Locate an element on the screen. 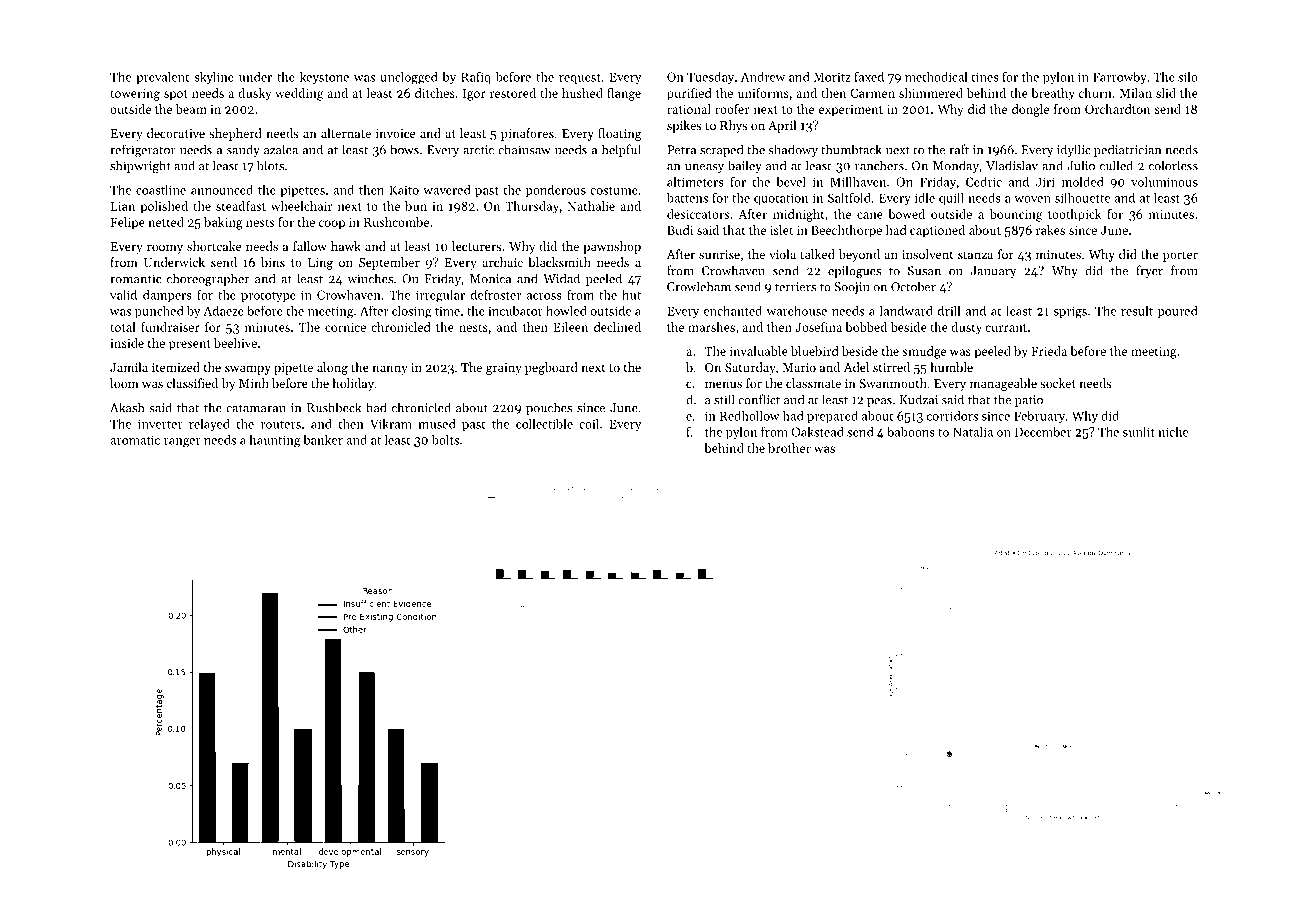  Susan is located at coordinates (924, 271).
